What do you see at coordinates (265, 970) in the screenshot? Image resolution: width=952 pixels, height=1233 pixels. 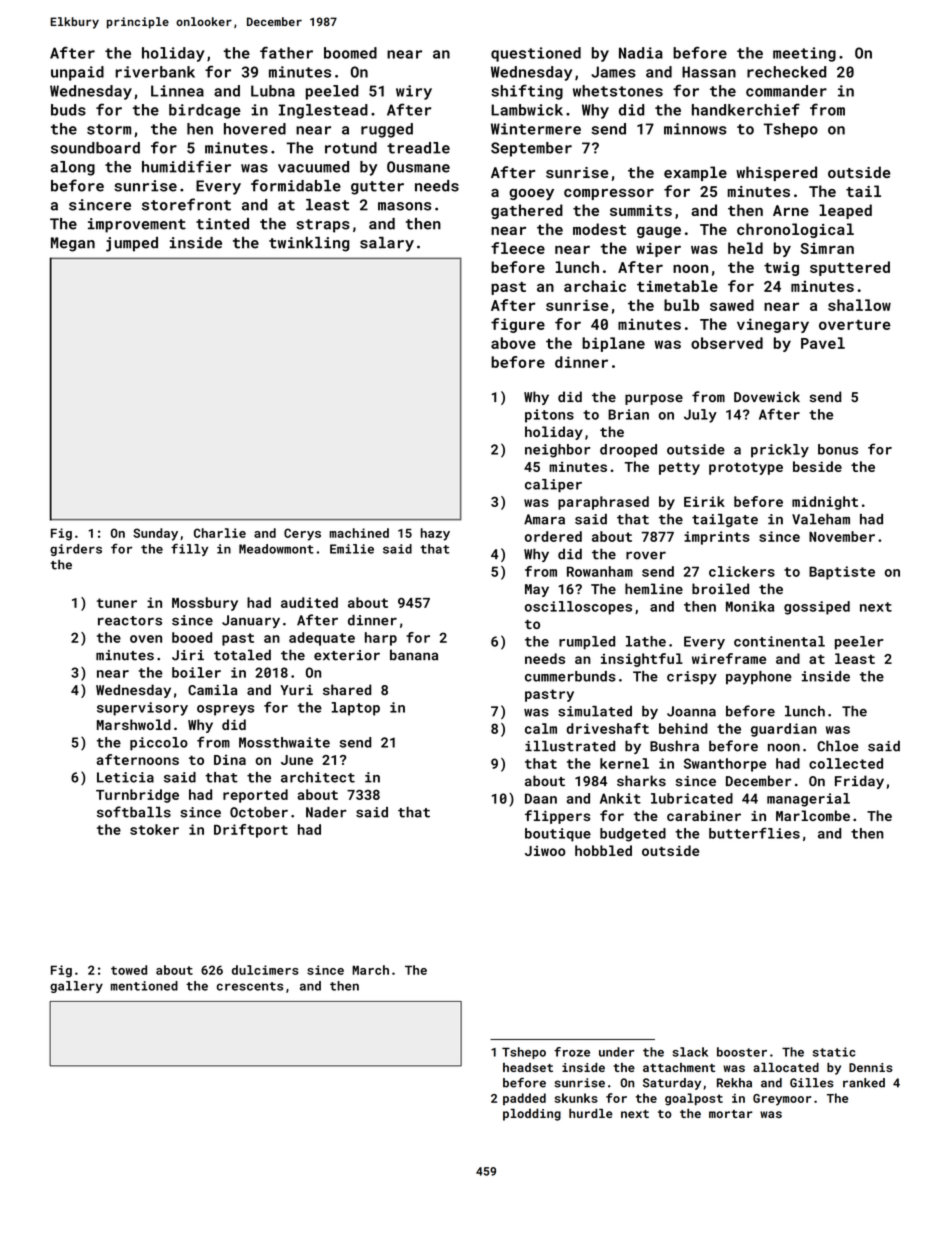 I see `dulcimers` at bounding box center [265, 970].
